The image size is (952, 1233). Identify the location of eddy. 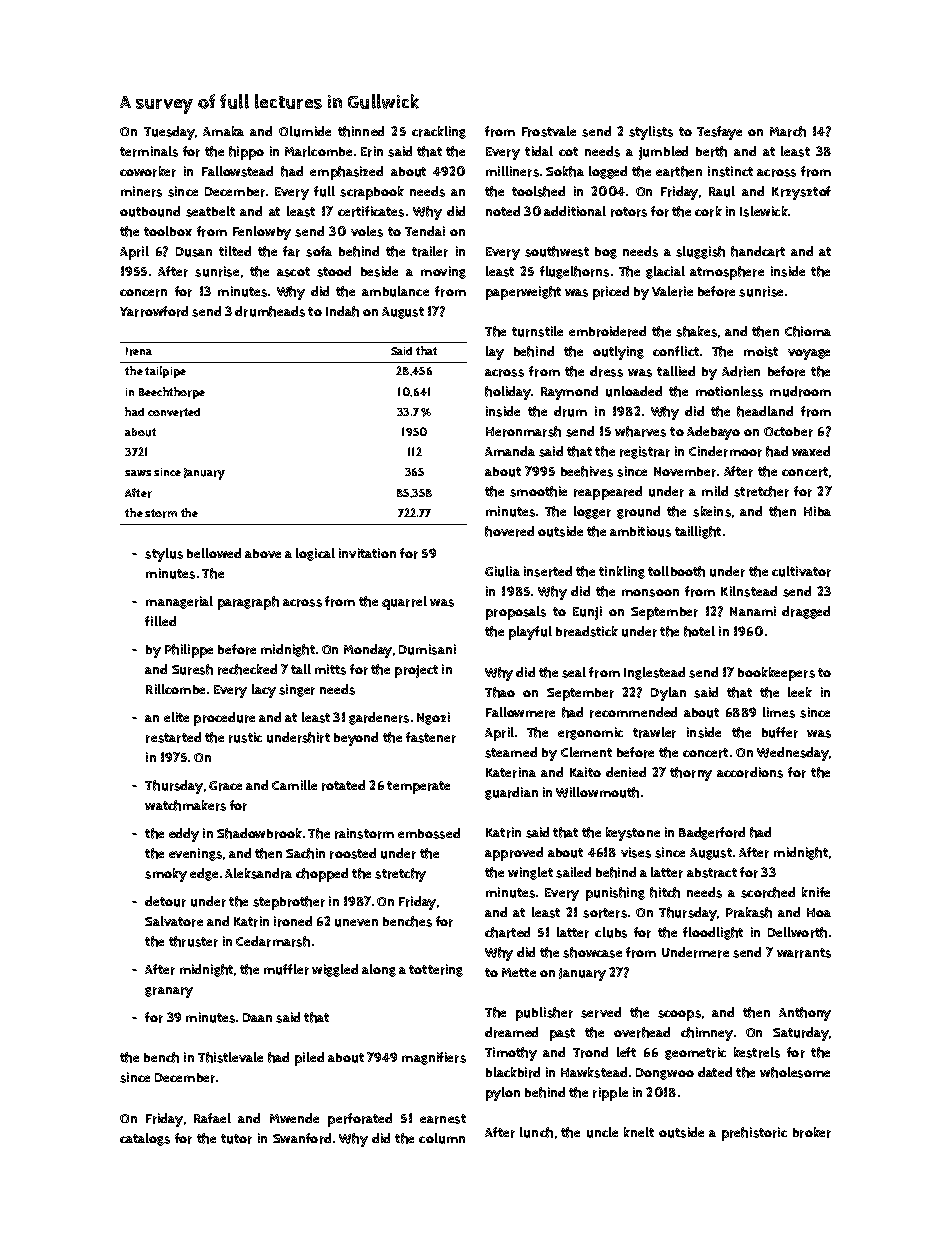
(184, 835).
